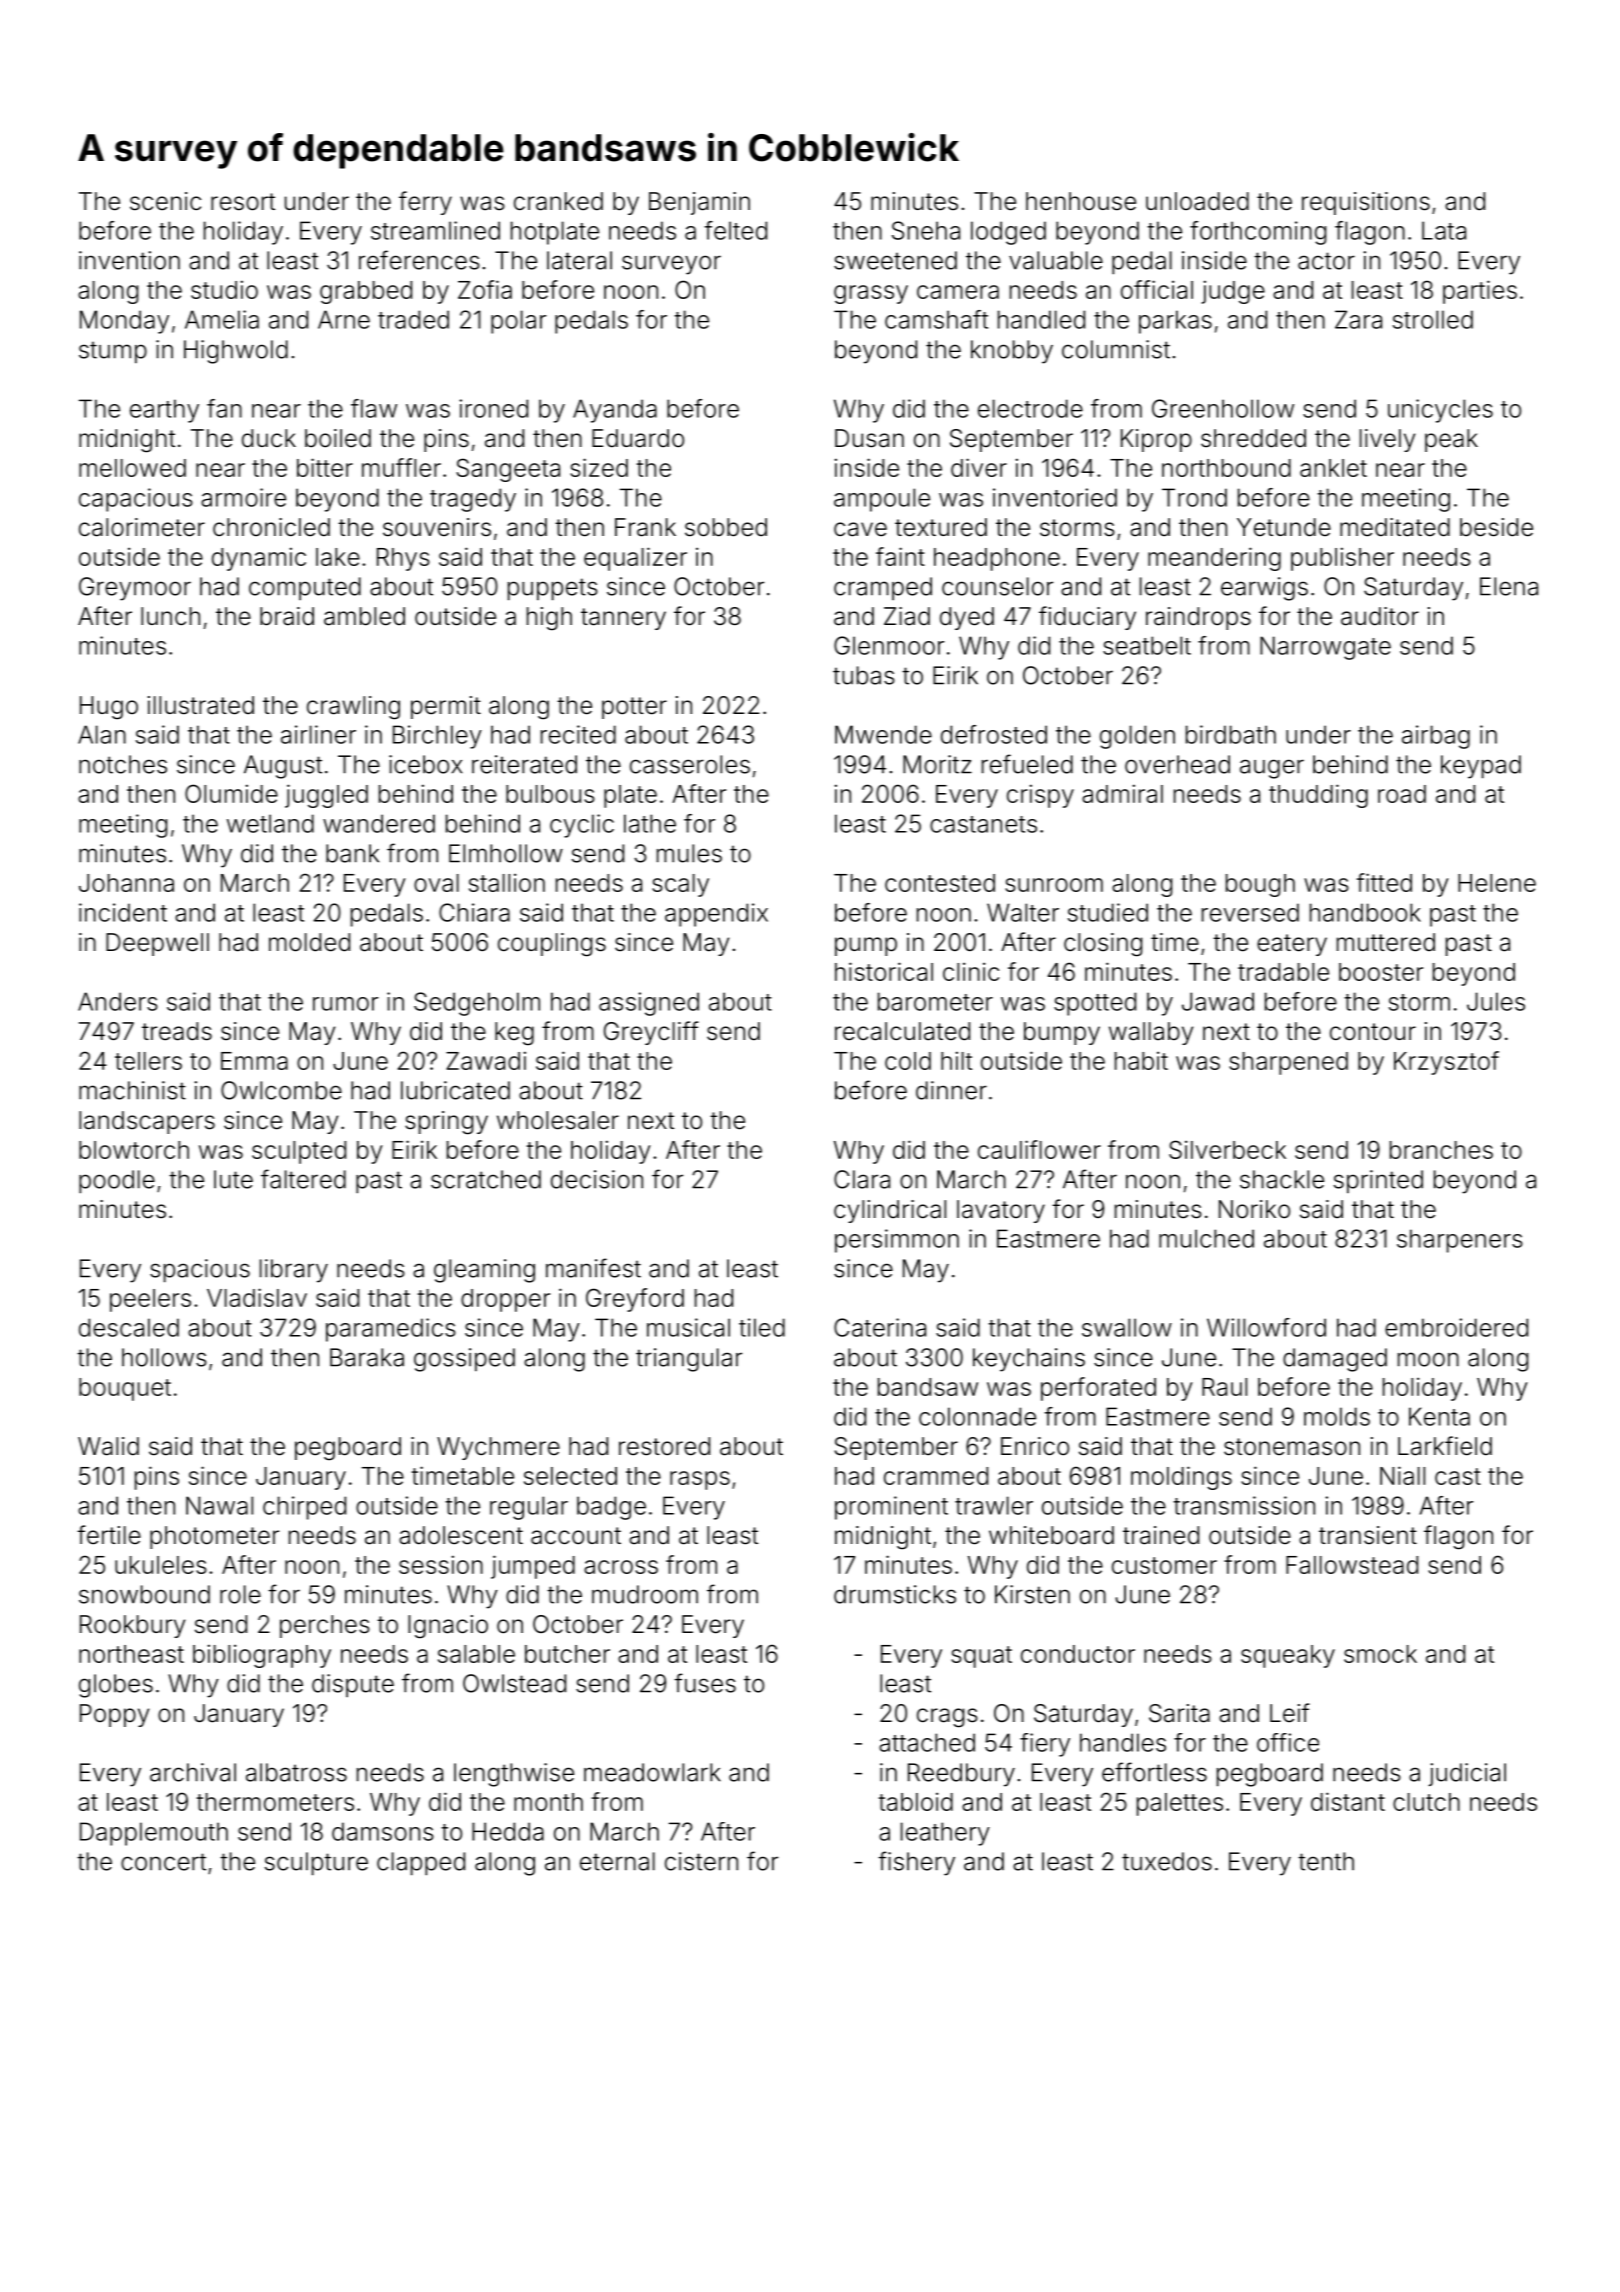 The width and height of the screenshot is (1620, 2292). I want to click on Krzysztof, so click(1446, 1063).
